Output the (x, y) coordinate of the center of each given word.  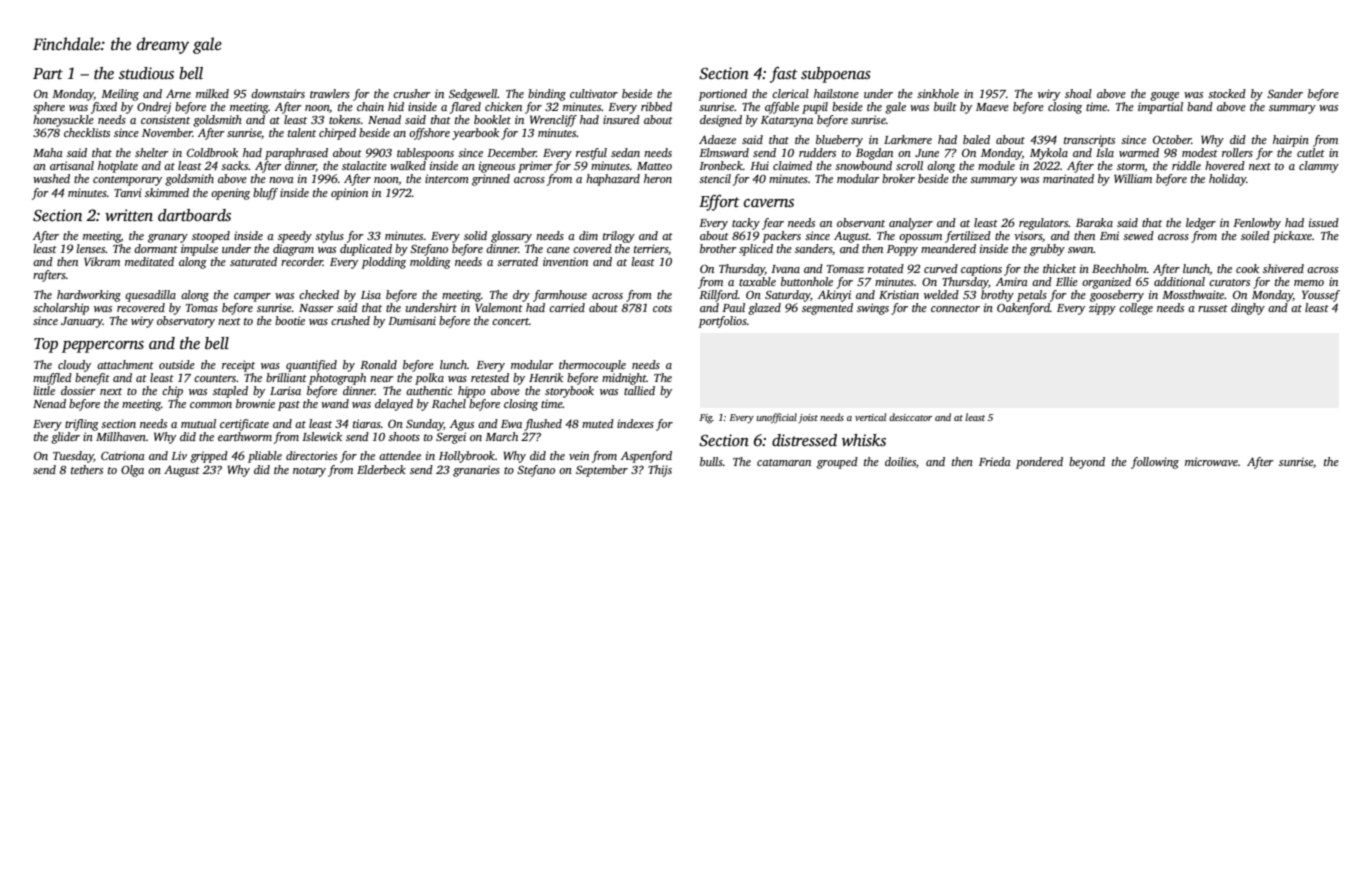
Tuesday (73, 457)
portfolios (722, 322)
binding (547, 95)
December (511, 152)
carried (567, 307)
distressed (804, 440)
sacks (235, 165)
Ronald (378, 364)
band (1200, 106)
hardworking (89, 296)
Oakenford (1023, 309)
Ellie (1067, 281)
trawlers (330, 93)
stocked (1227, 93)
